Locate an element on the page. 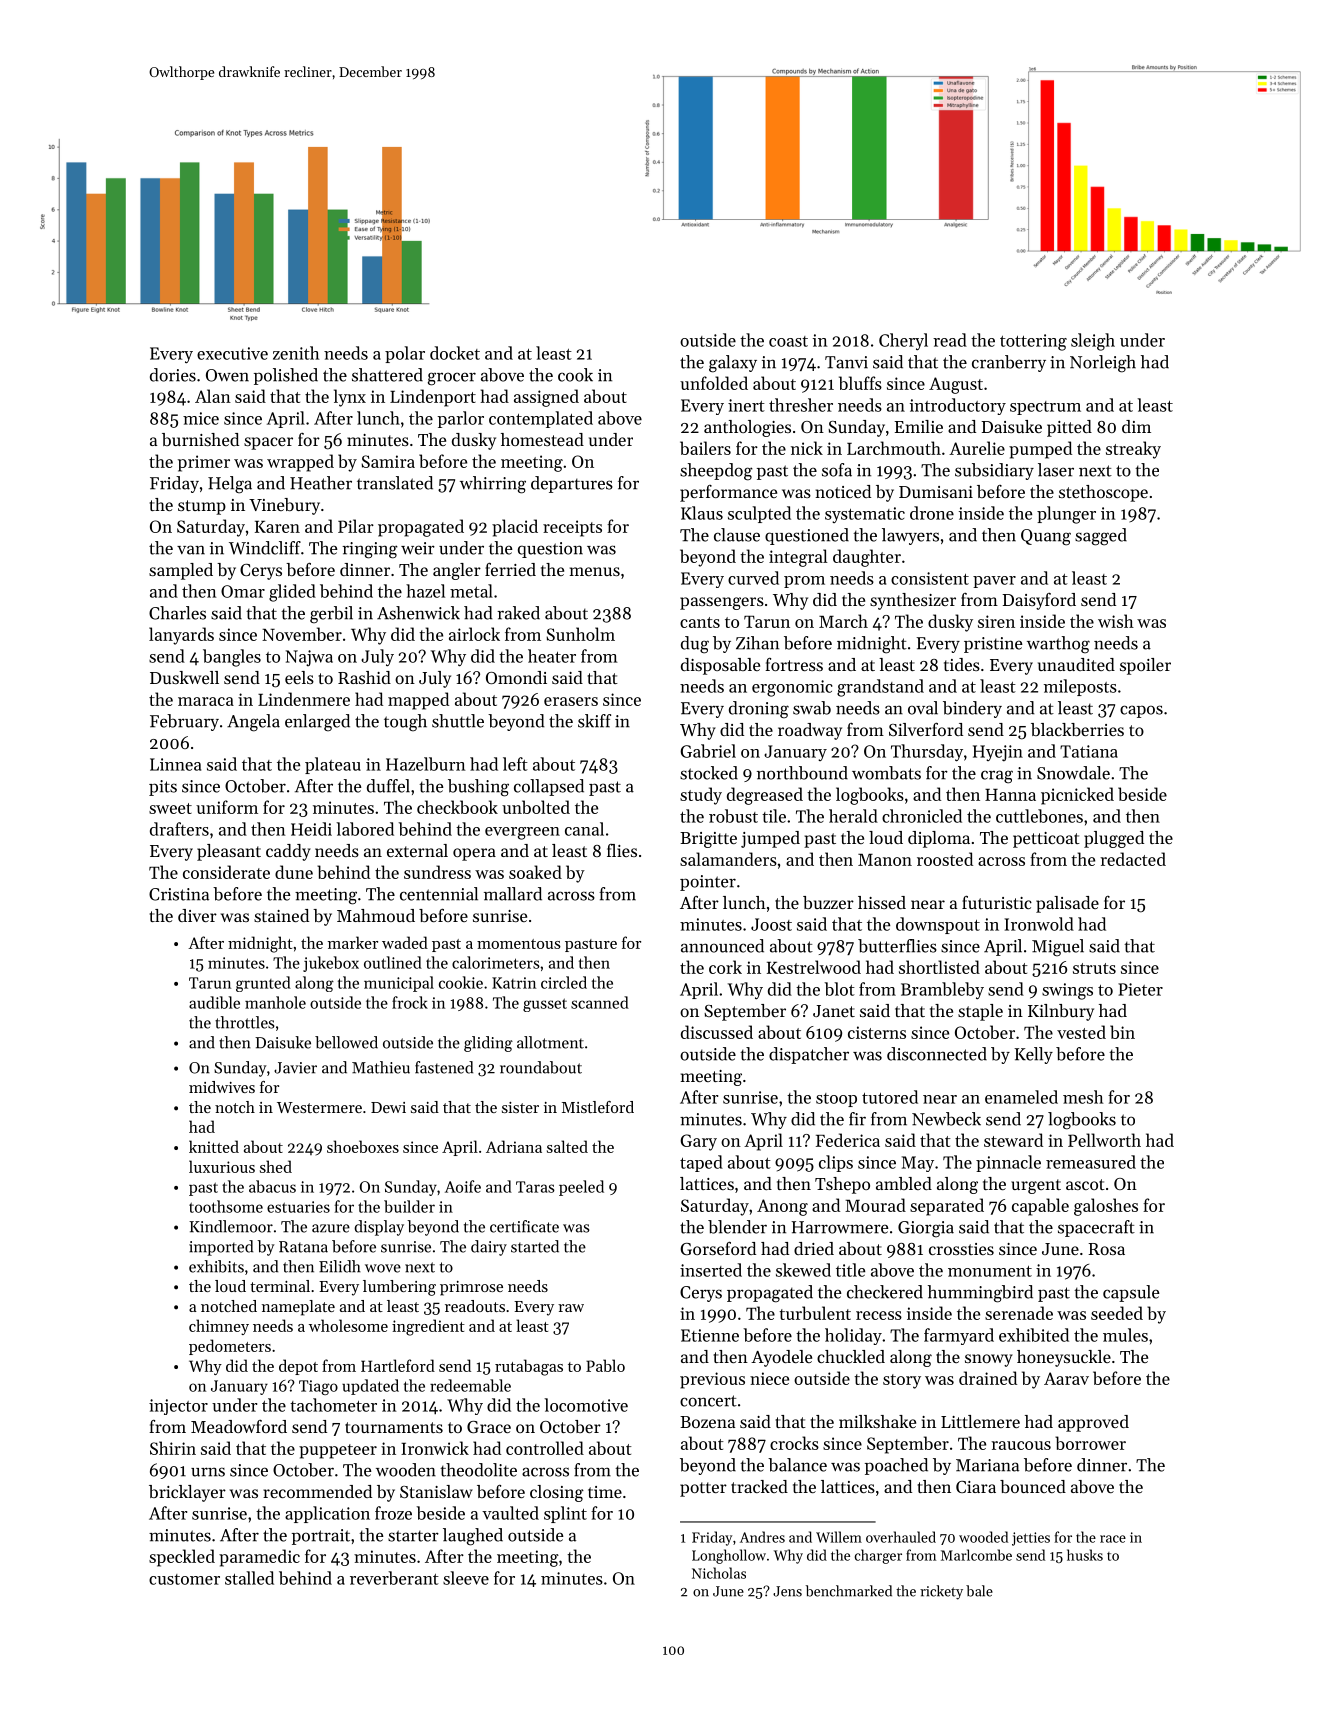 This document has width=1324, height=1713. rickety is located at coordinates (941, 1592).
